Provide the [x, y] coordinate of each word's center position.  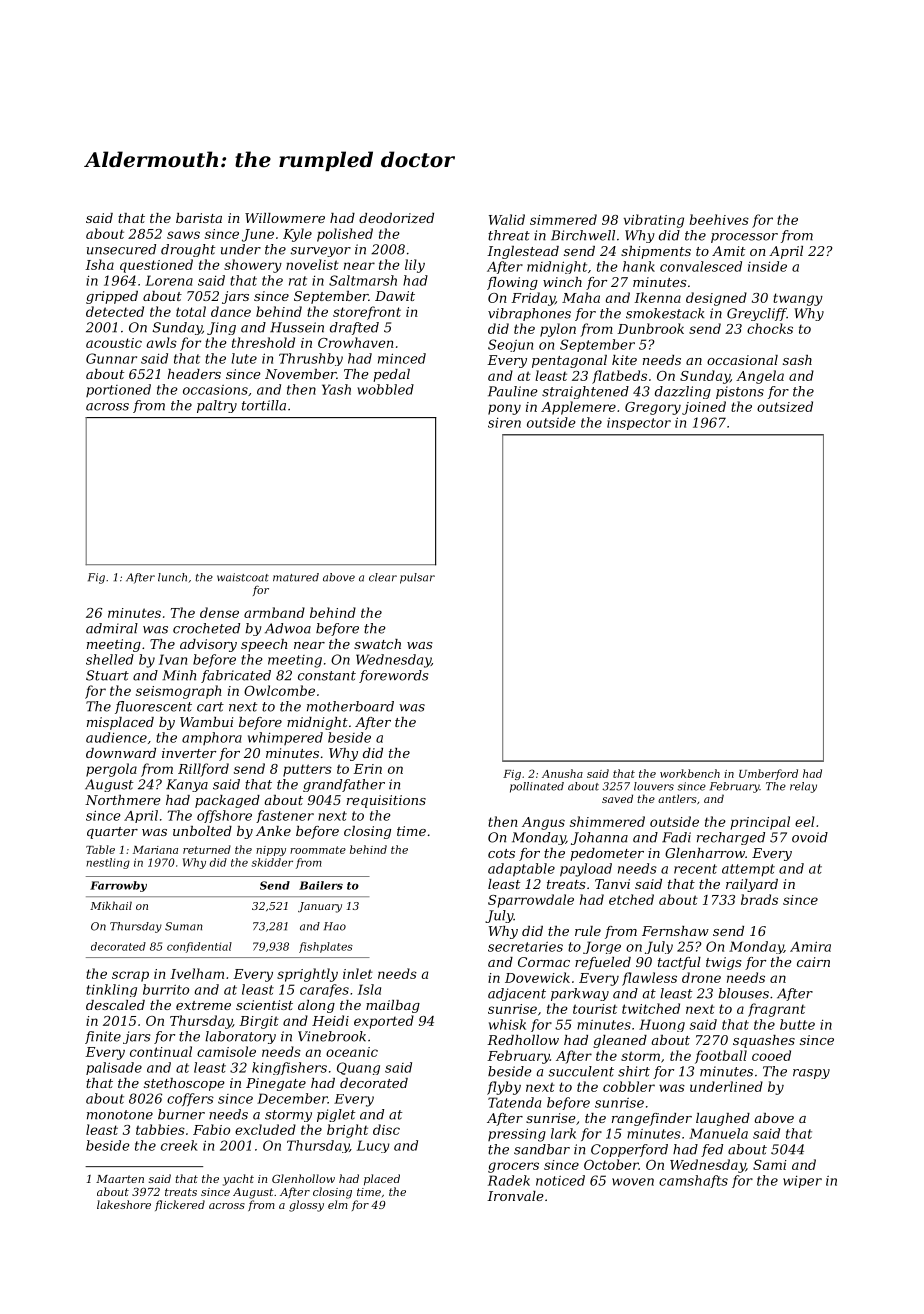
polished [345, 235]
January [320, 907]
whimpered [285, 738]
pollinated [537, 787]
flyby [504, 1088]
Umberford [768, 774]
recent [695, 869]
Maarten [120, 1179]
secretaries [525, 947]
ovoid [810, 837]
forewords [394, 676]
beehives [719, 219]
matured [296, 577]
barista [199, 218]
